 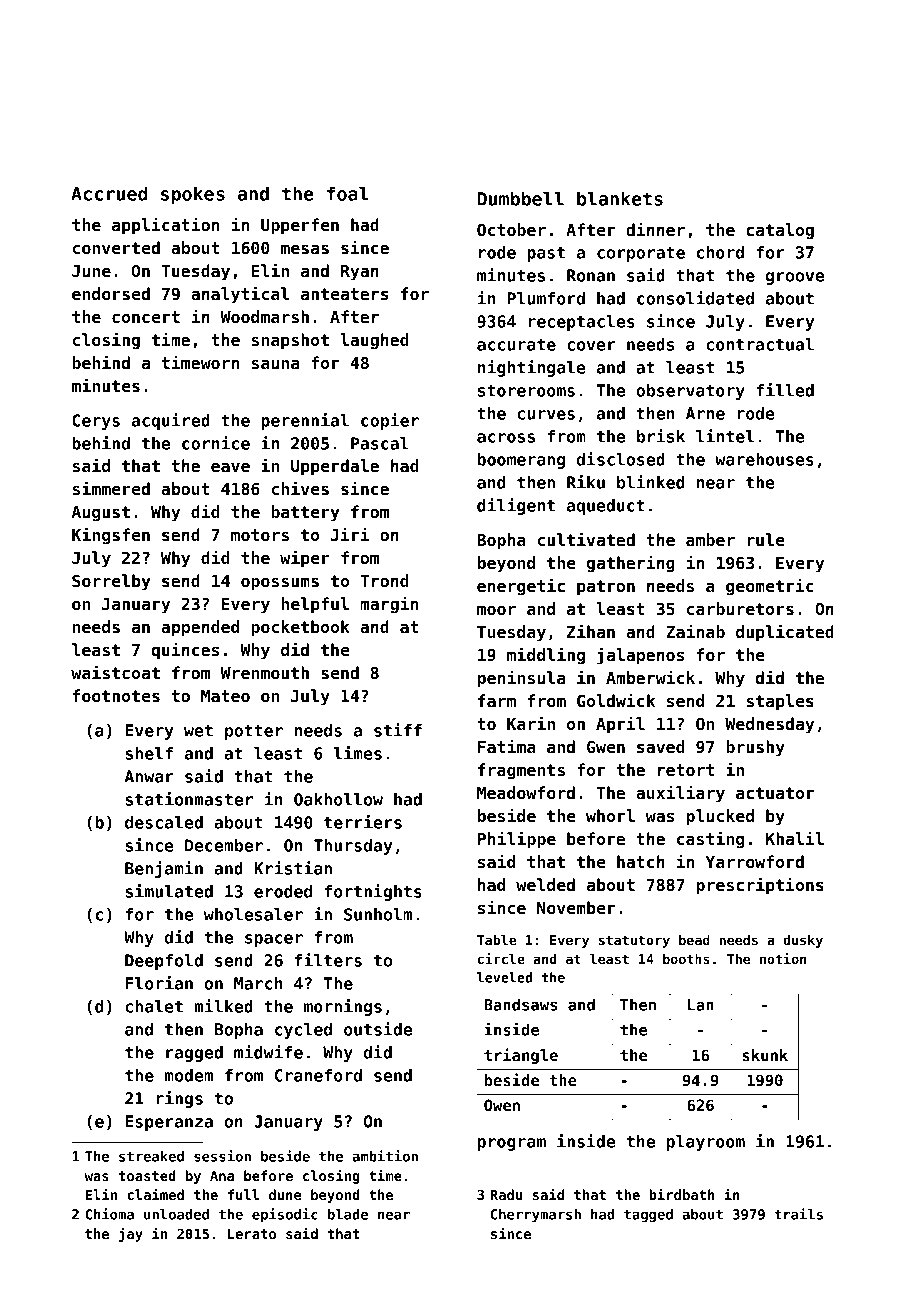 What do you see at coordinates (661, 436) in the screenshot?
I see `brisk` at bounding box center [661, 436].
